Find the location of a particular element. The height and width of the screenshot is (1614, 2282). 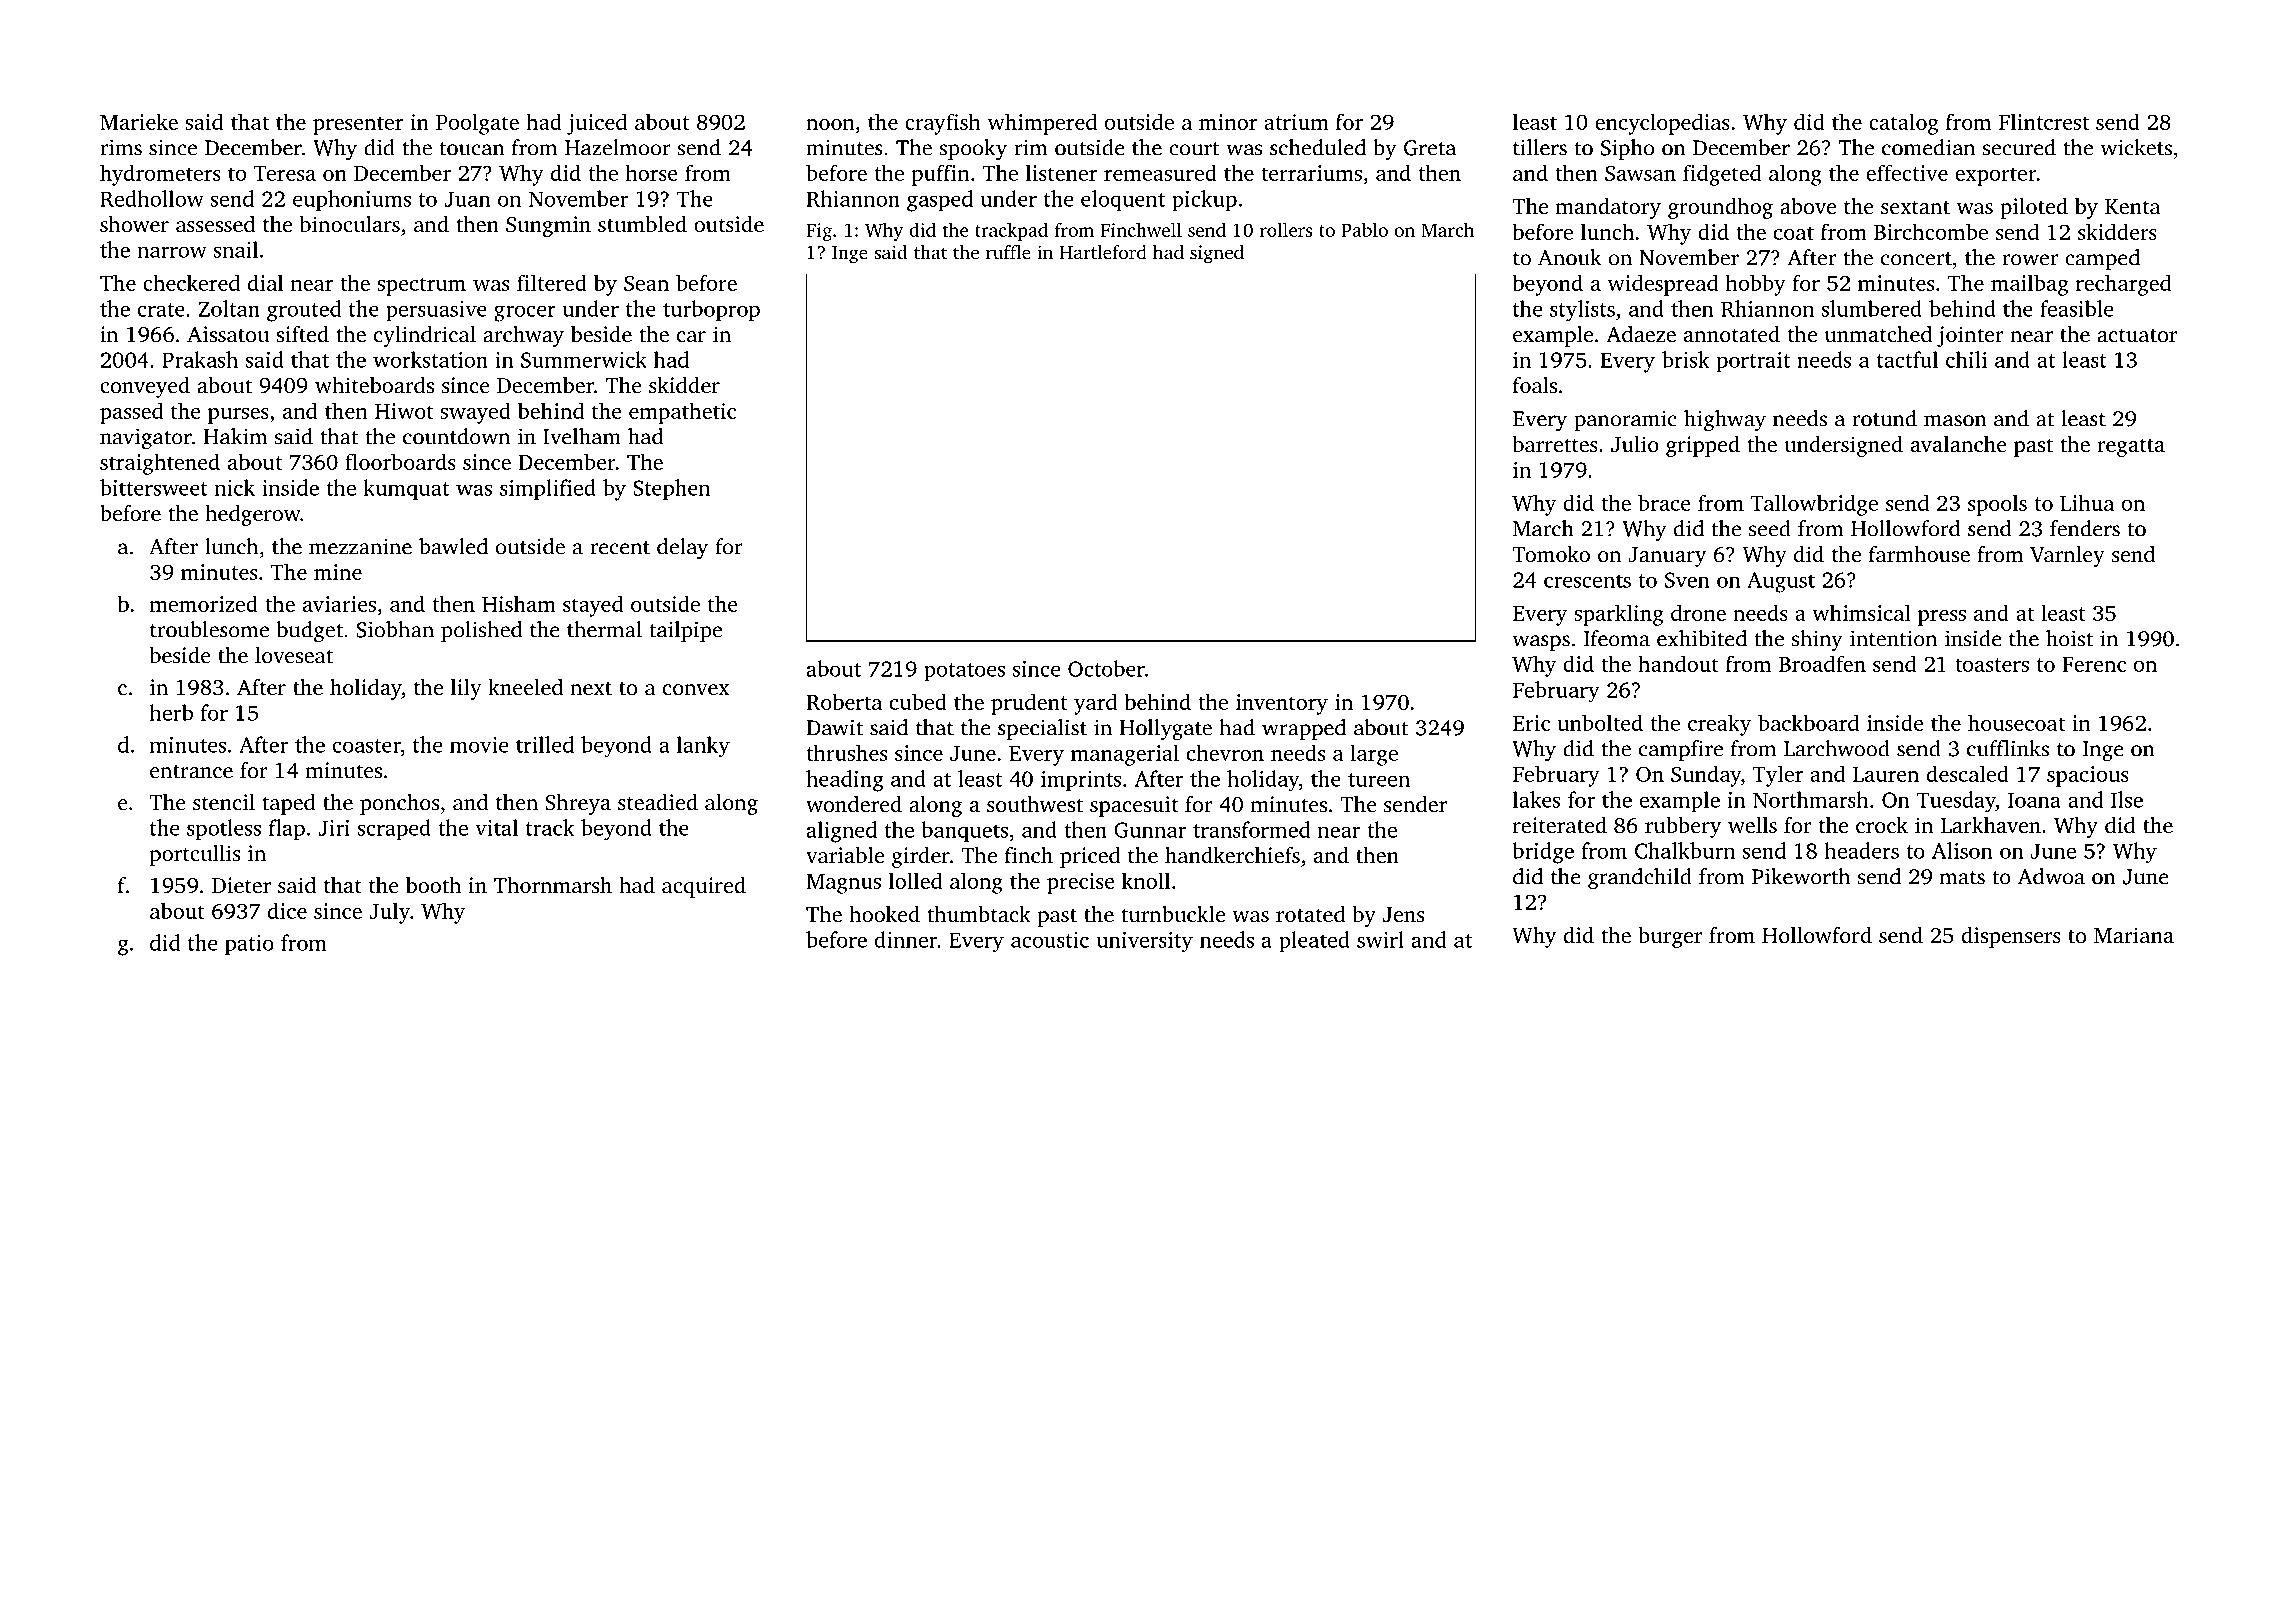

wickets is located at coordinates (2136, 147).
